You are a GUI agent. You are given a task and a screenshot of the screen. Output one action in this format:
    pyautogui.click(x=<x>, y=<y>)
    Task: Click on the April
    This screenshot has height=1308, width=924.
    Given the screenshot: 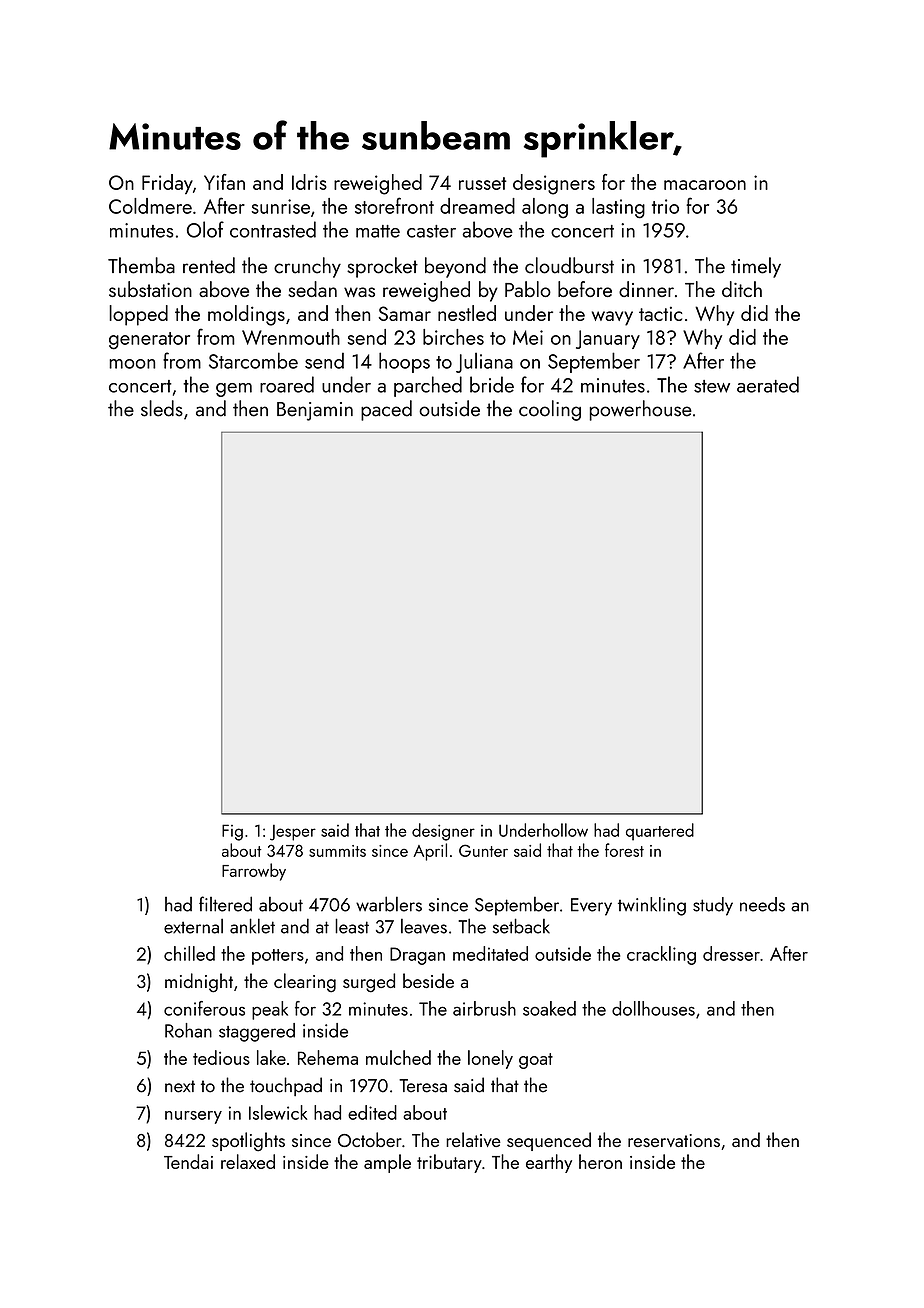 What is the action you would take?
    pyautogui.click(x=430, y=852)
